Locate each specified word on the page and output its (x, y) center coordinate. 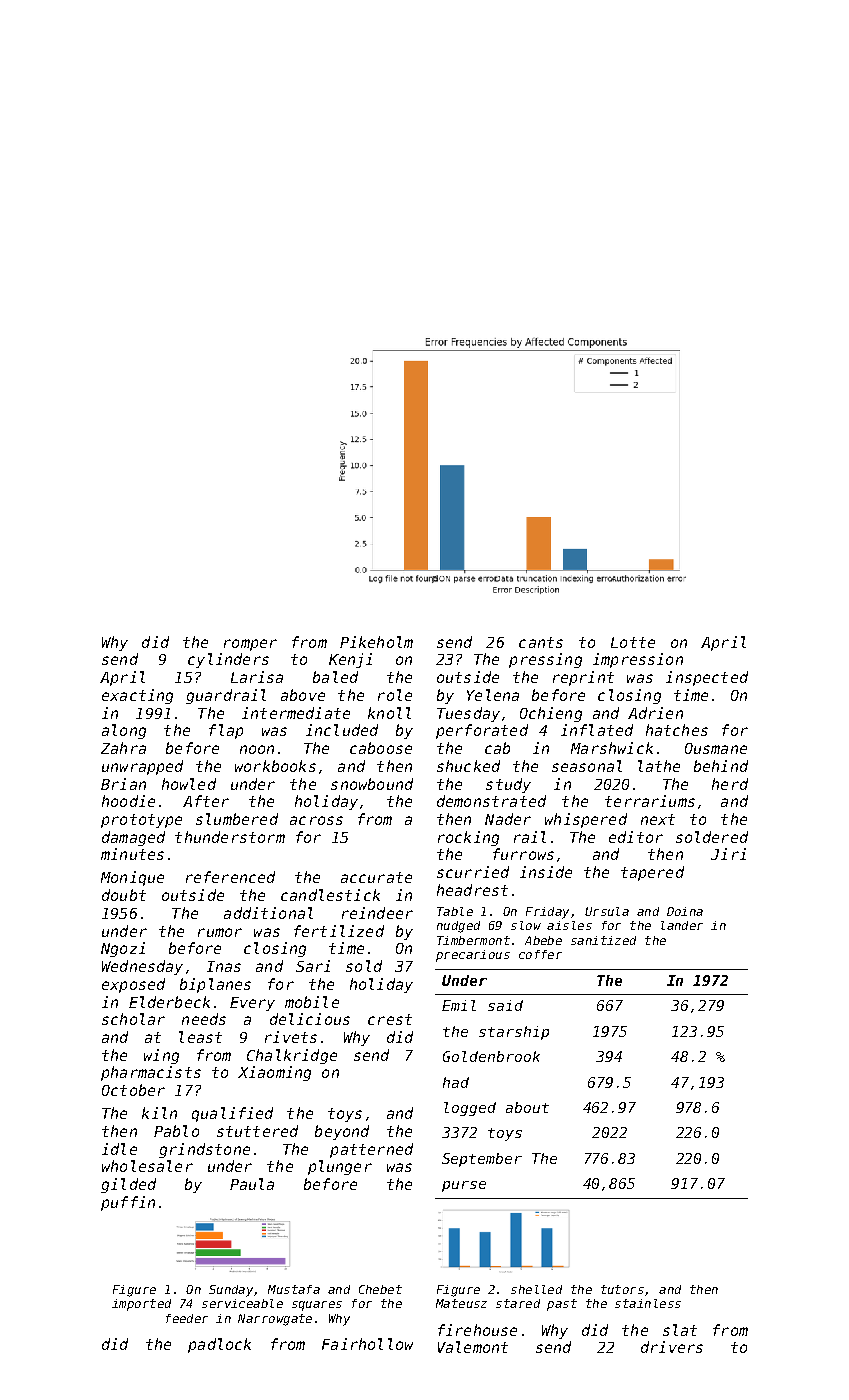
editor (636, 837)
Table (455, 911)
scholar (133, 1019)
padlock (219, 1345)
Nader (508, 819)
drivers (672, 1347)
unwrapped (142, 767)
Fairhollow (367, 1344)
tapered (652, 873)
